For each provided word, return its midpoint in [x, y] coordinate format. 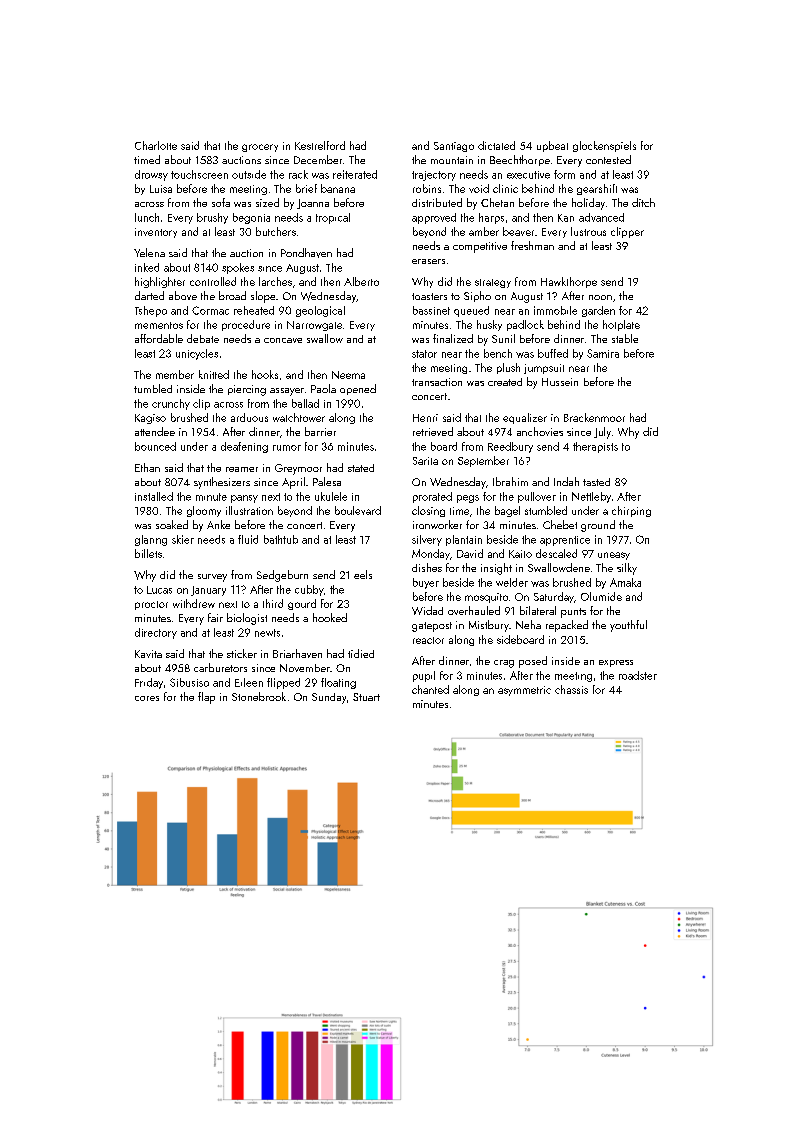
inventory [156, 233]
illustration [249, 510]
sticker [242, 653]
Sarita [425, 461]
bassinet [431, 310]
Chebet [560, 524]
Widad [427, 610]
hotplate [621, 325]
